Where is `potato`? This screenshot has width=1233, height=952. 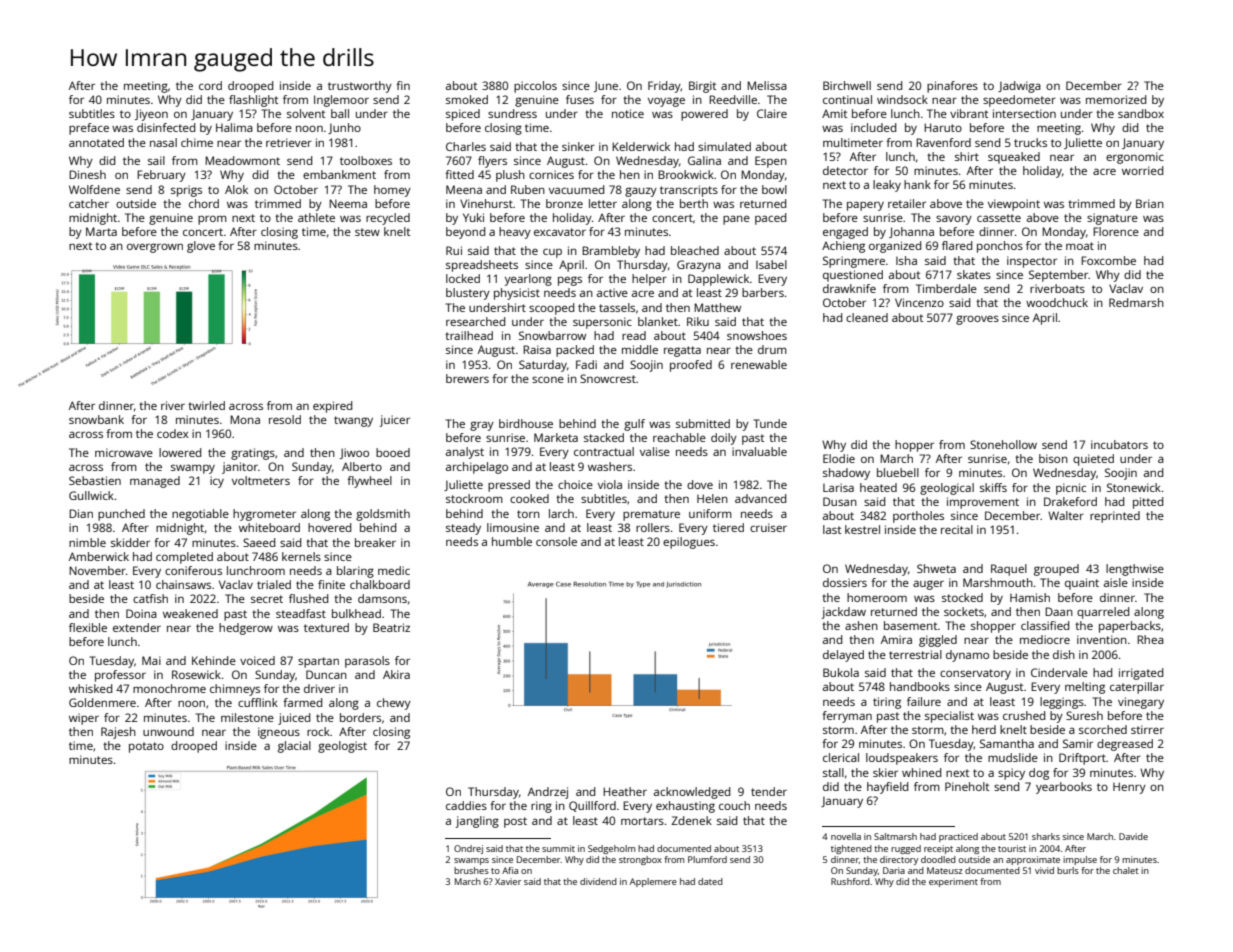
potato is located at coordinates (146, 747).
